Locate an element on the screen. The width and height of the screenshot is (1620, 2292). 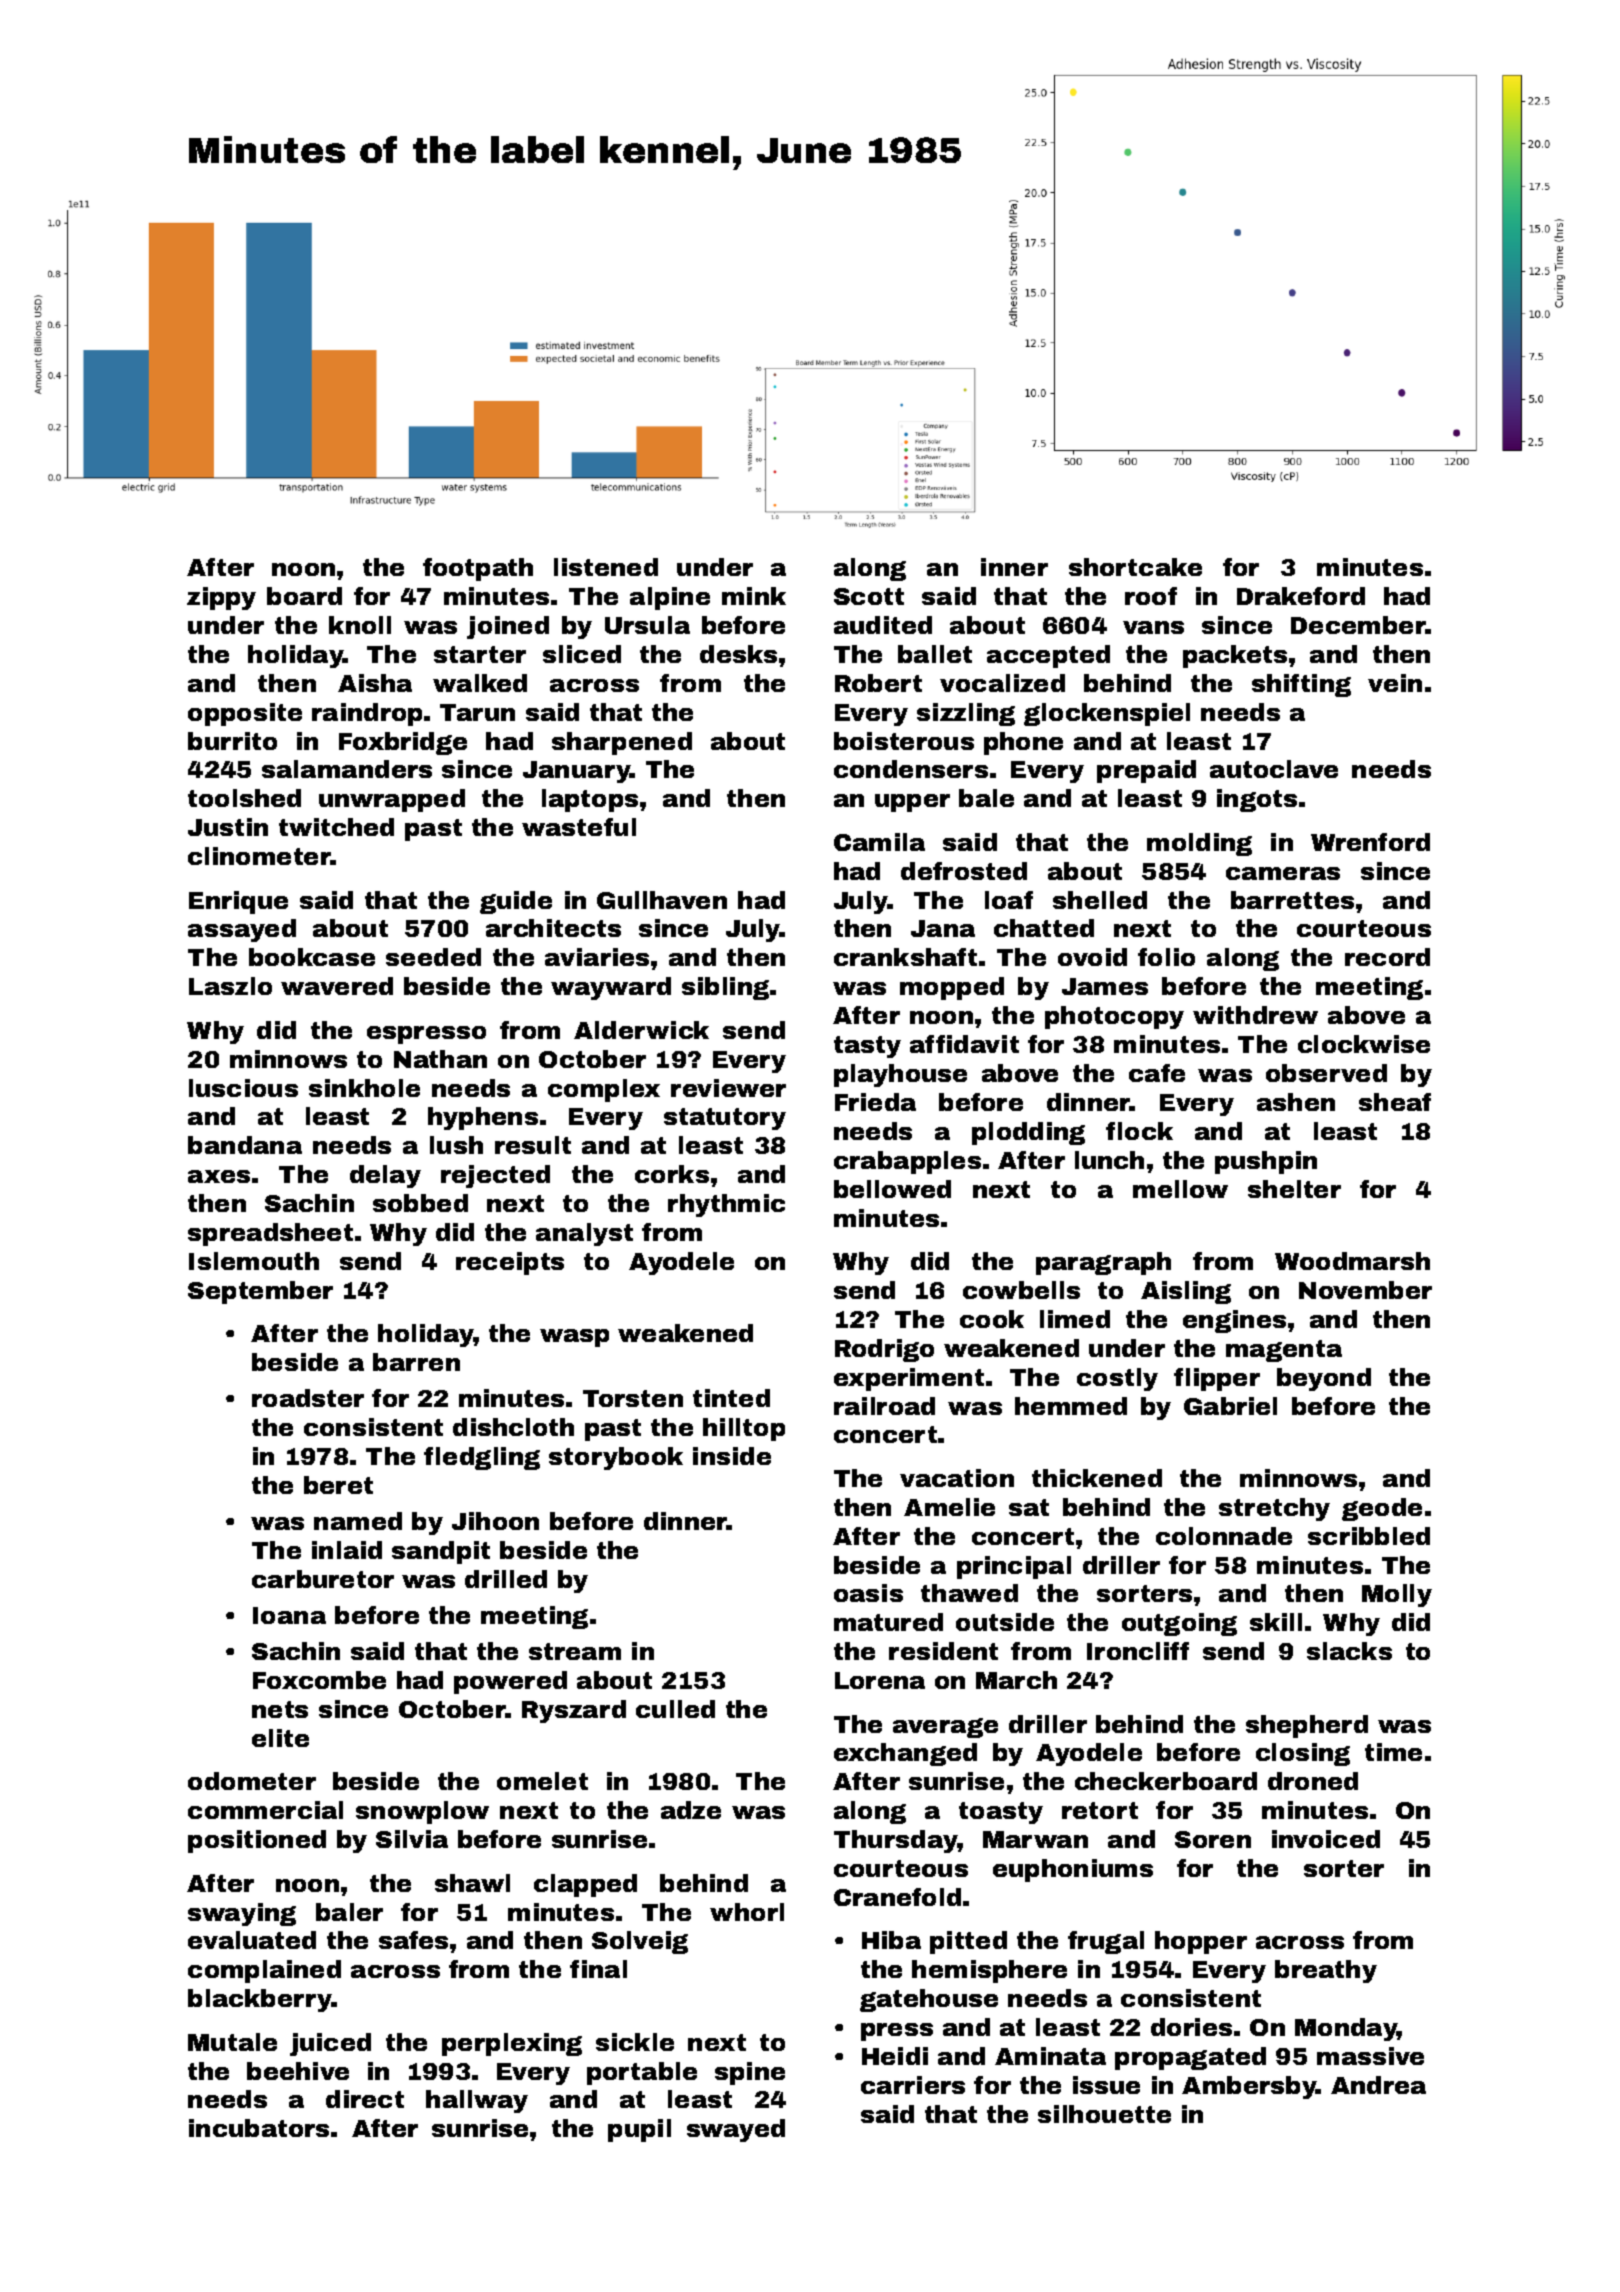
evaluated is located at coordinates (252, 1940).
